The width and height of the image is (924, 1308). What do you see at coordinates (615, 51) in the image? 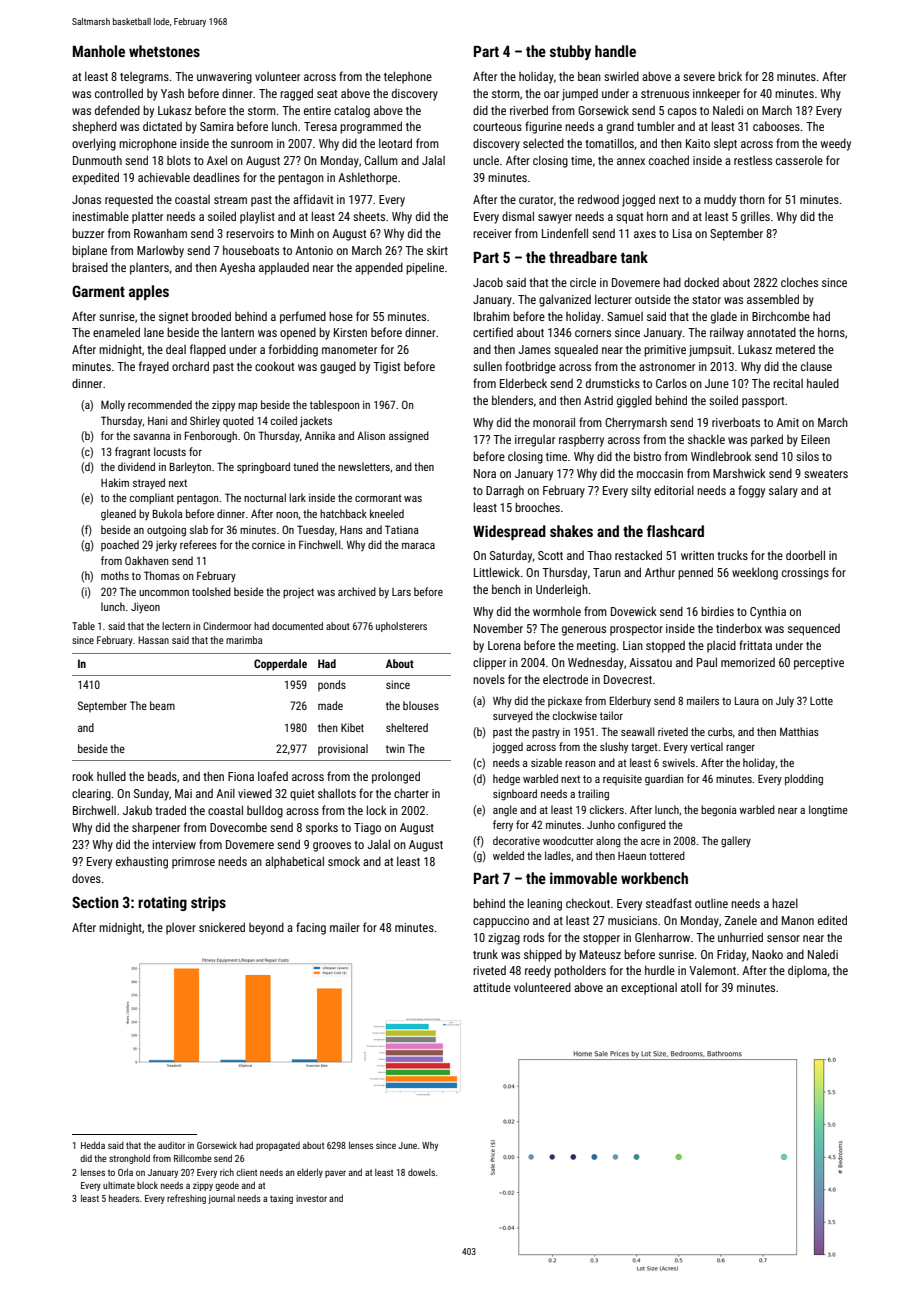
I see `handle` at bounding box center [615, 51].
